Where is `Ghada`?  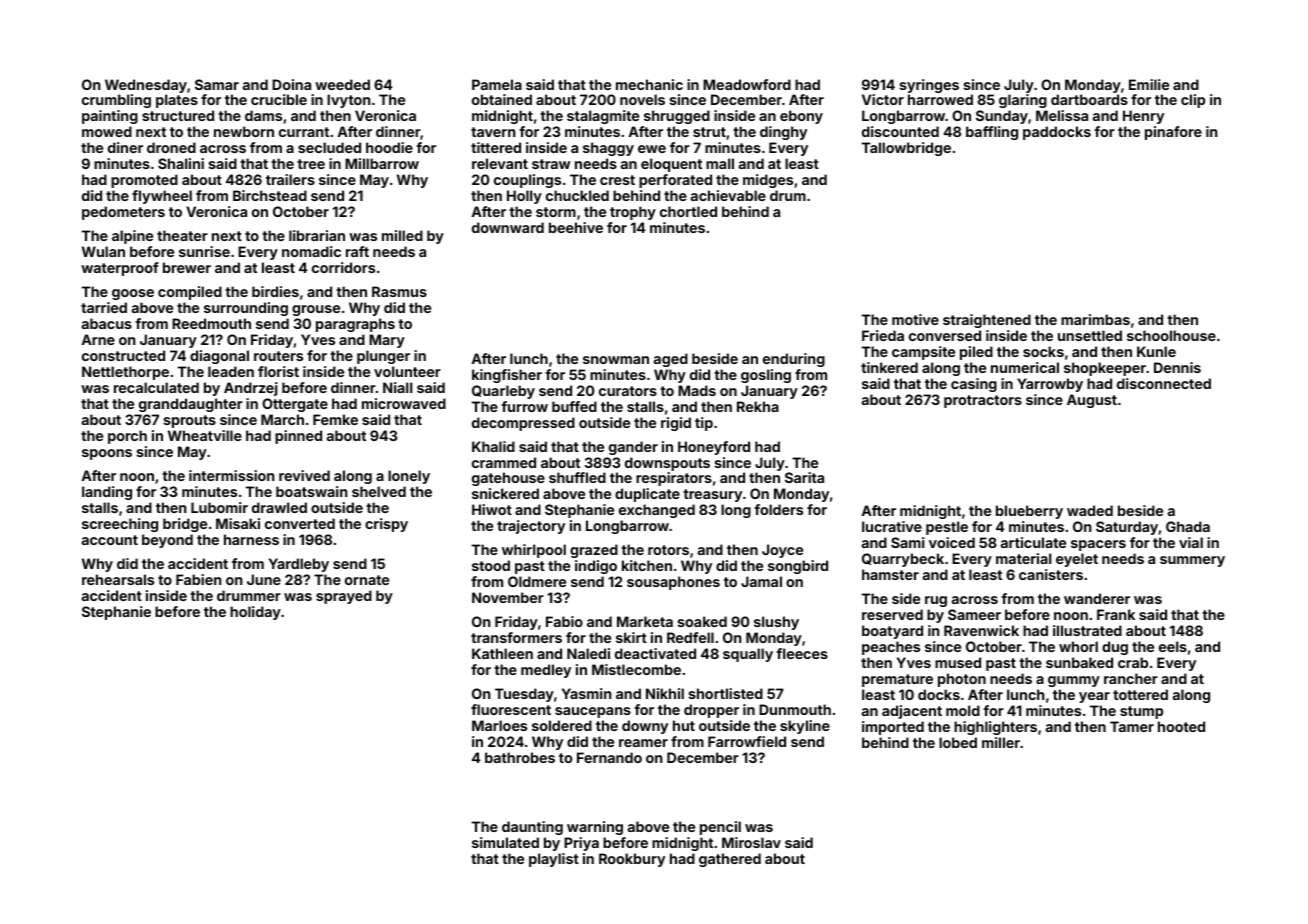
Ghada is located at coordinates (1188, 526).
